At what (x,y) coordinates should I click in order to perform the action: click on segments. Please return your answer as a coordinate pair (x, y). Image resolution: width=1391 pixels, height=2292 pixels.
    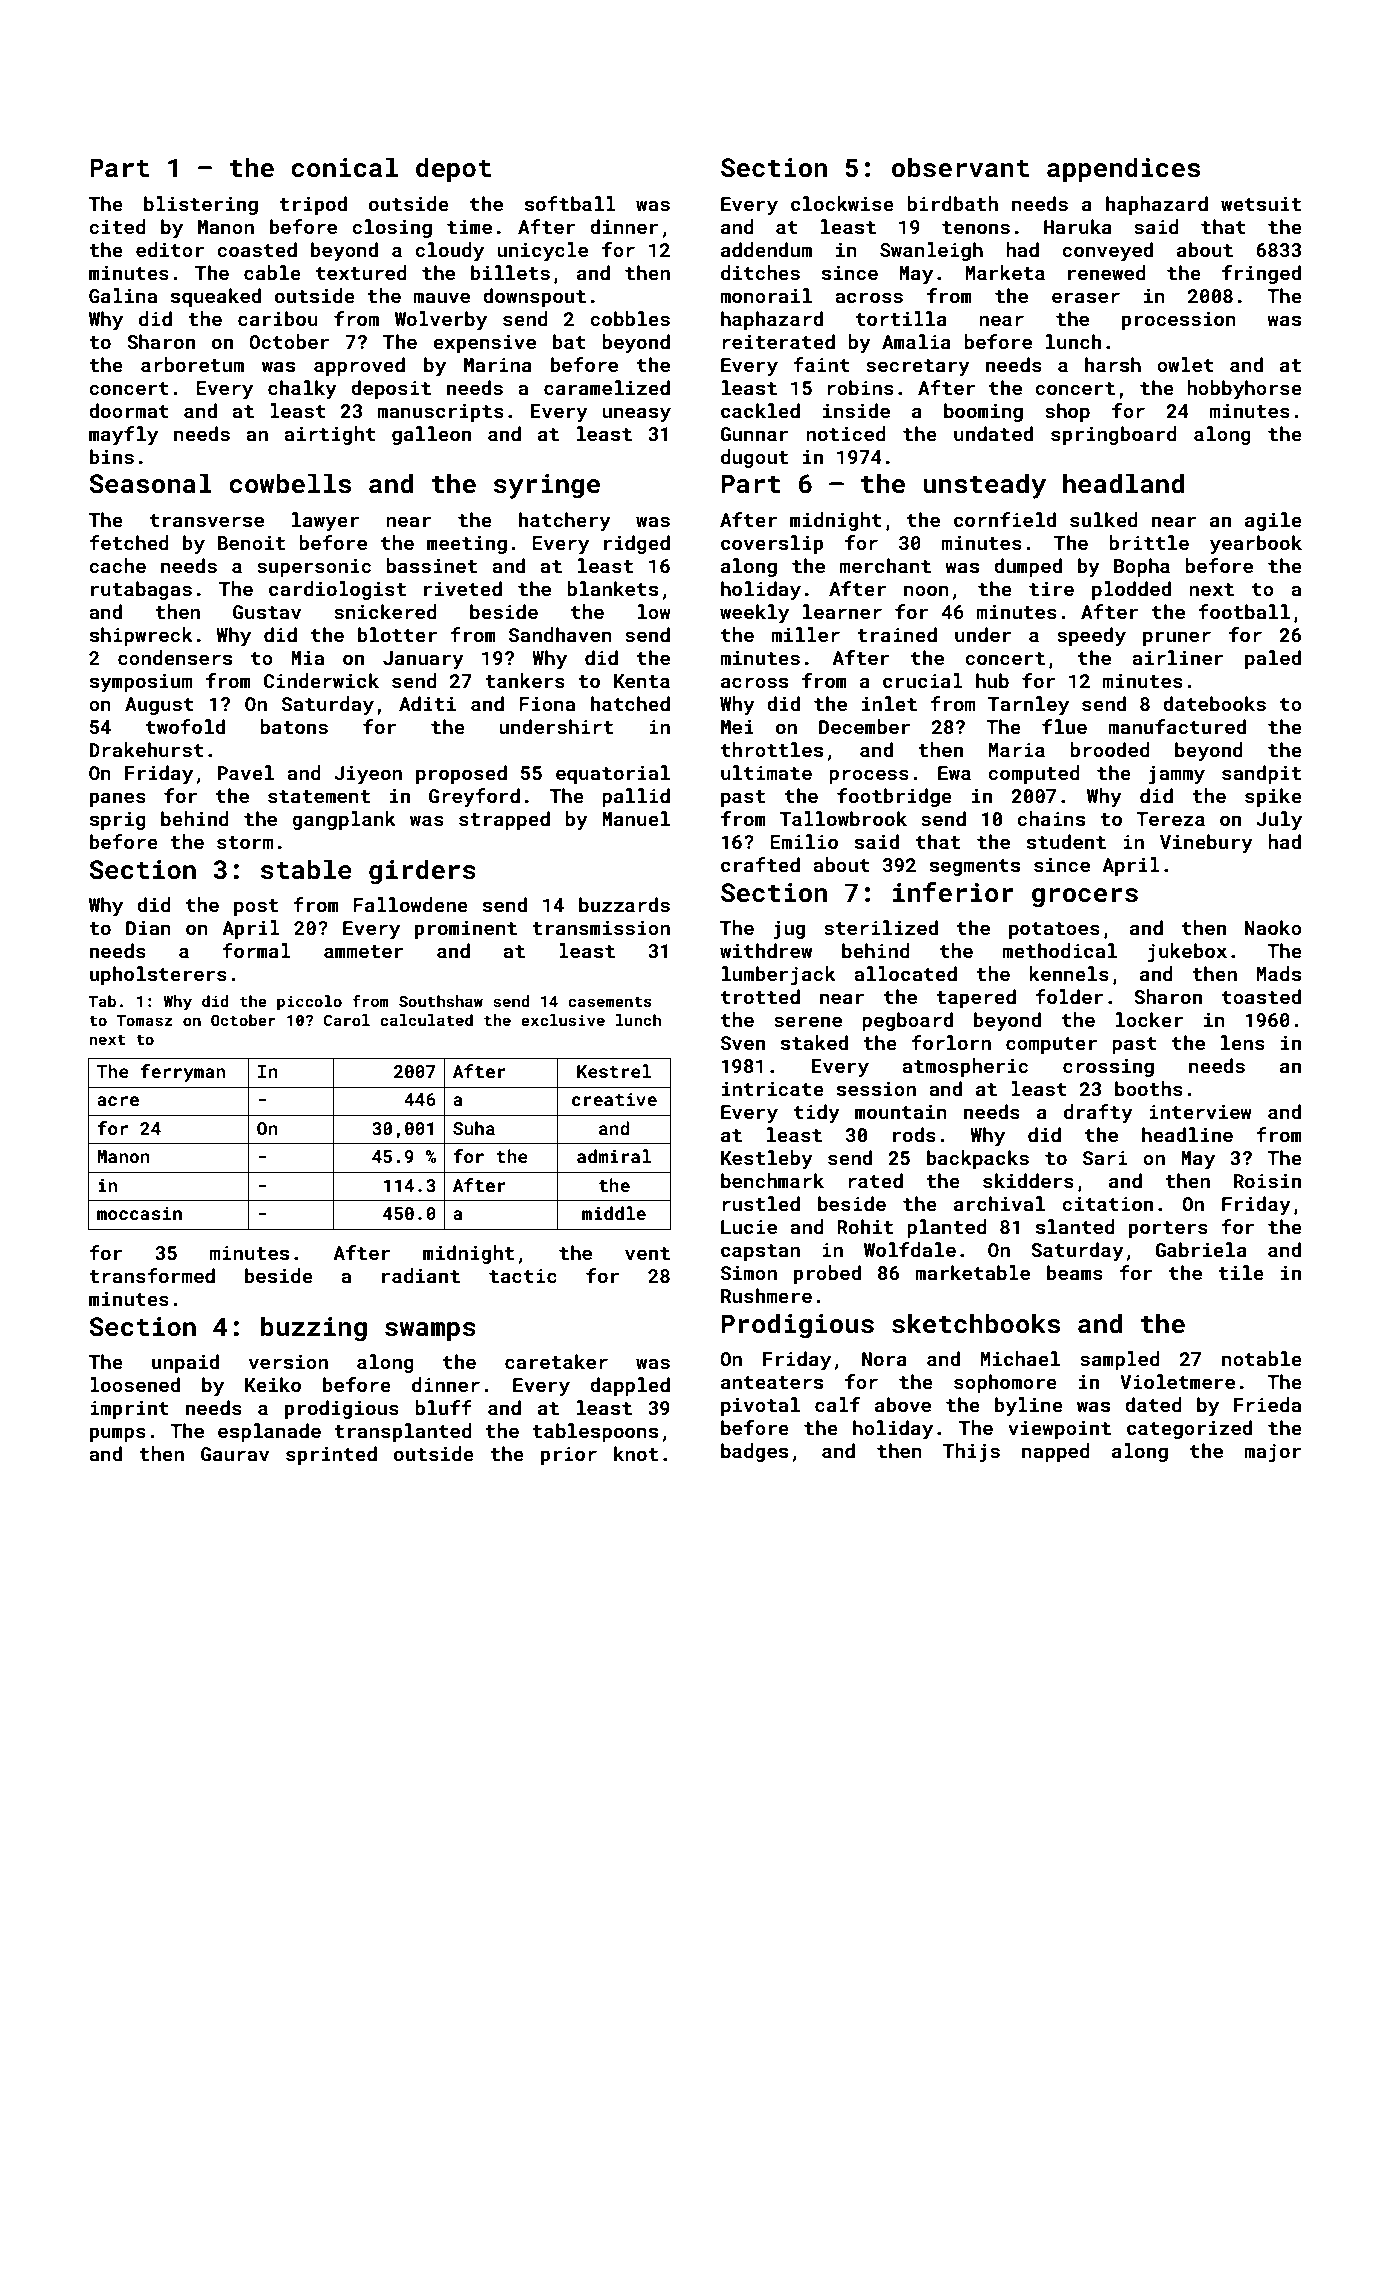
    Looking at the image, I should click on (975, 867).
